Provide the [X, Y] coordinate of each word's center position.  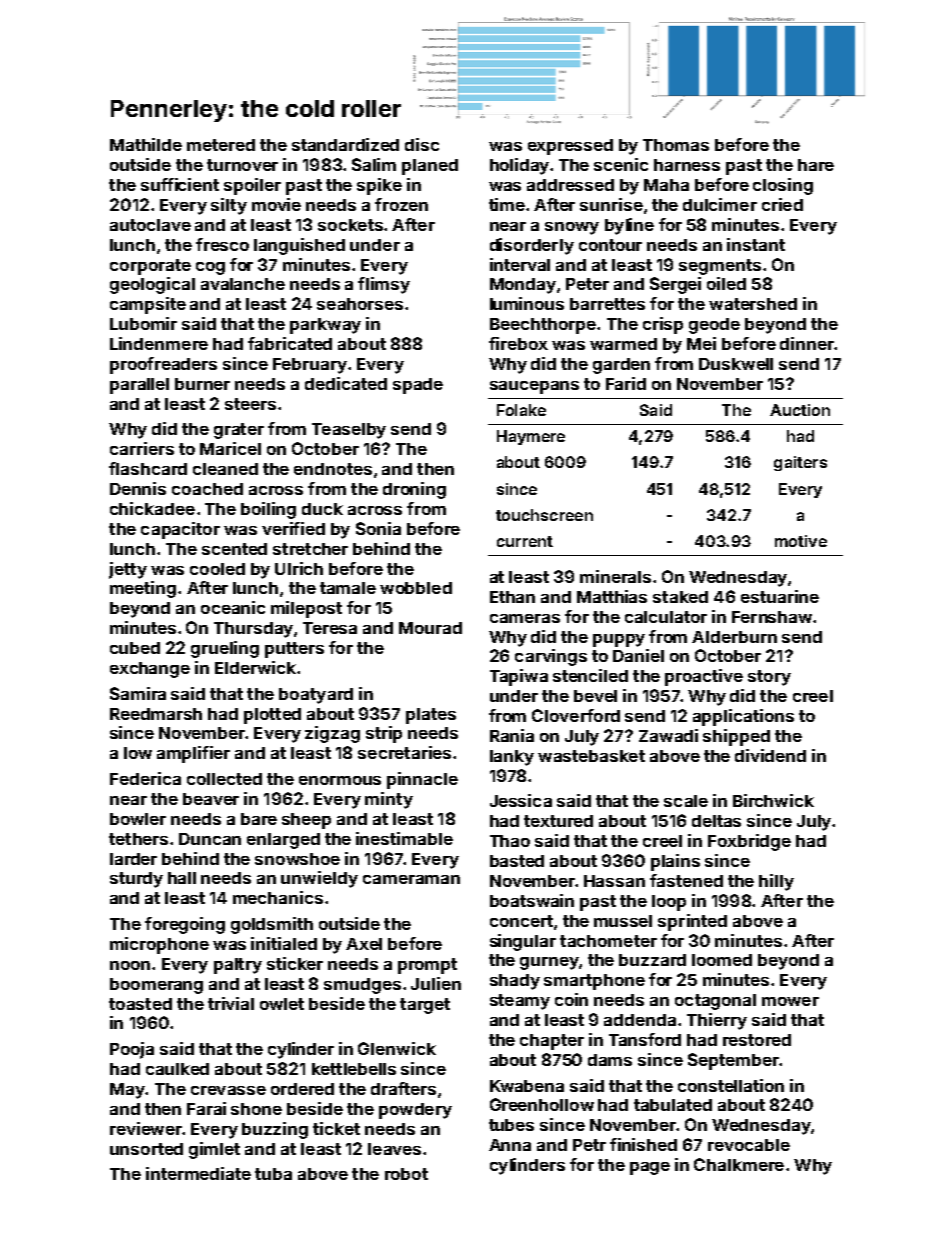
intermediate [198, 1173]
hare [816, 165]
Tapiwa [519, 677]
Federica [145, 778]
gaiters [800, 463]
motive [801, 541]
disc [422, 144]
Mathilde [146, 144]
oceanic [233, 607]
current [525, 541]
